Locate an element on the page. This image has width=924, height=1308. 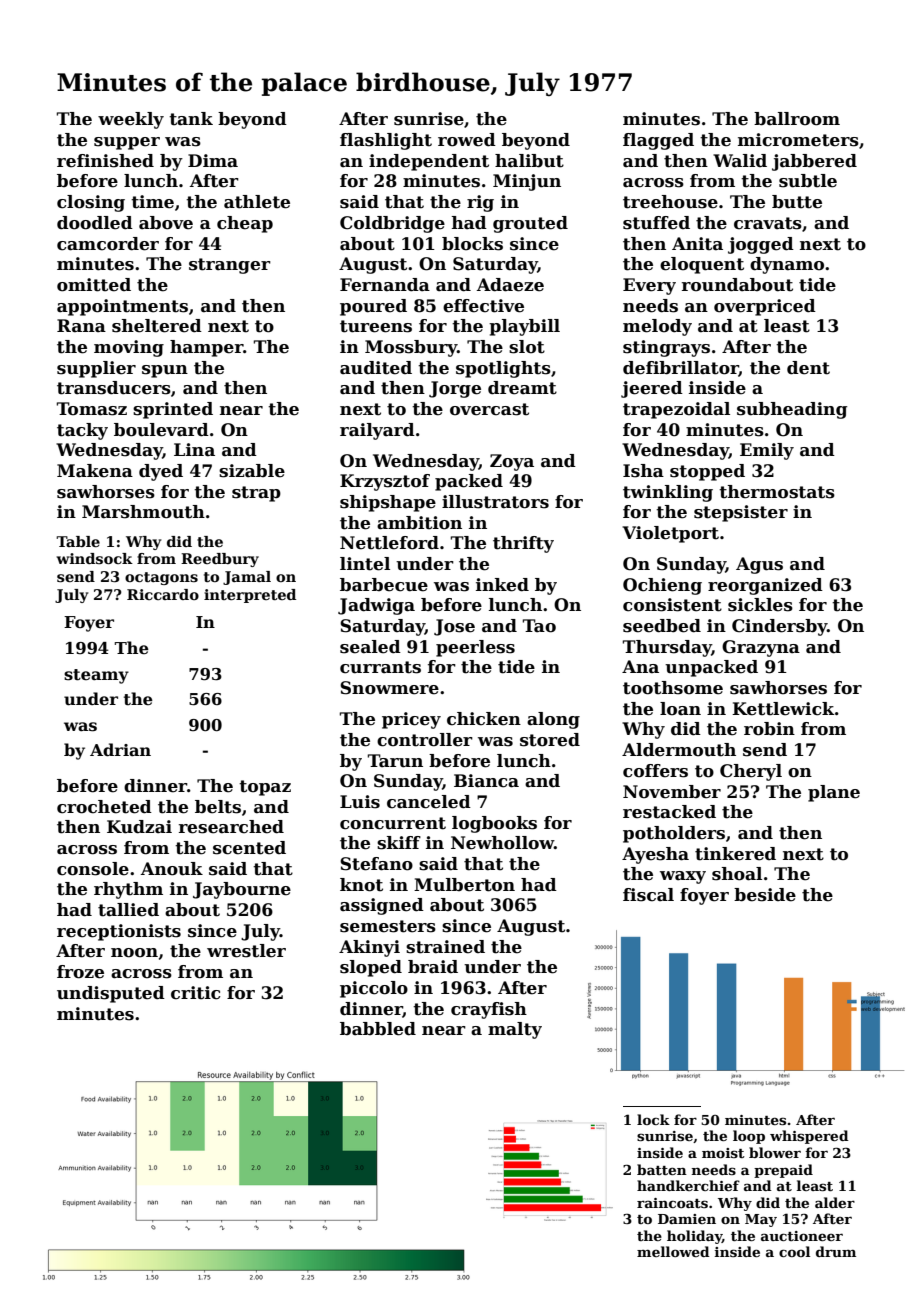
mellowed is located at coordinates (673, 1251).
